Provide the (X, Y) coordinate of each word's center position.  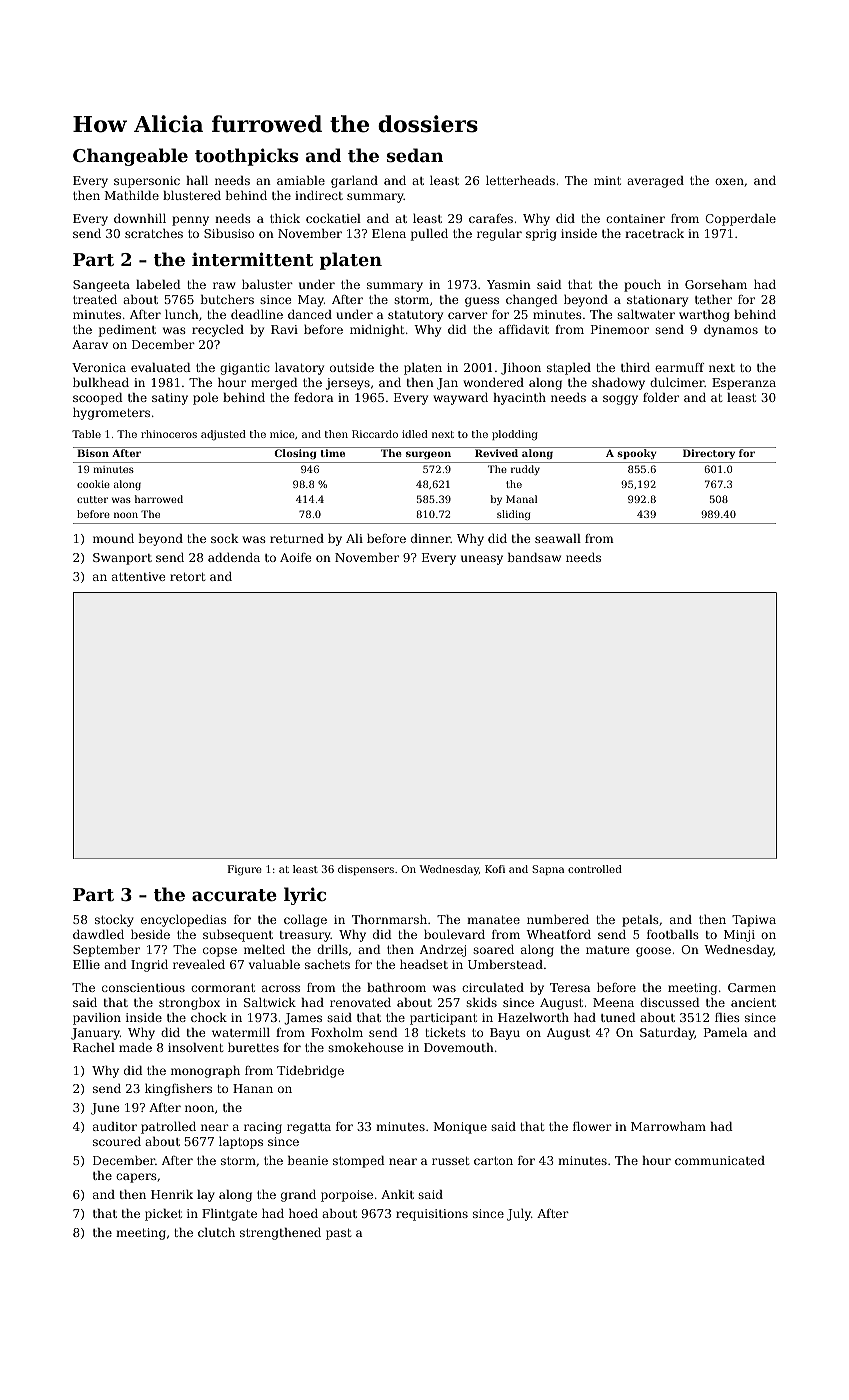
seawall (558, 538)
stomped (359, 1162)
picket (163, 1215)
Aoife (295, 557)
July (519, 1215)
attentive (138, 576)
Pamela (726, 1032)
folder (661, 397)
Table (86, 434)
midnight (377, 331)
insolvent (195, 1047)
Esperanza (744, 384)
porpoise (347, 1196)
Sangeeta (101, 286)
